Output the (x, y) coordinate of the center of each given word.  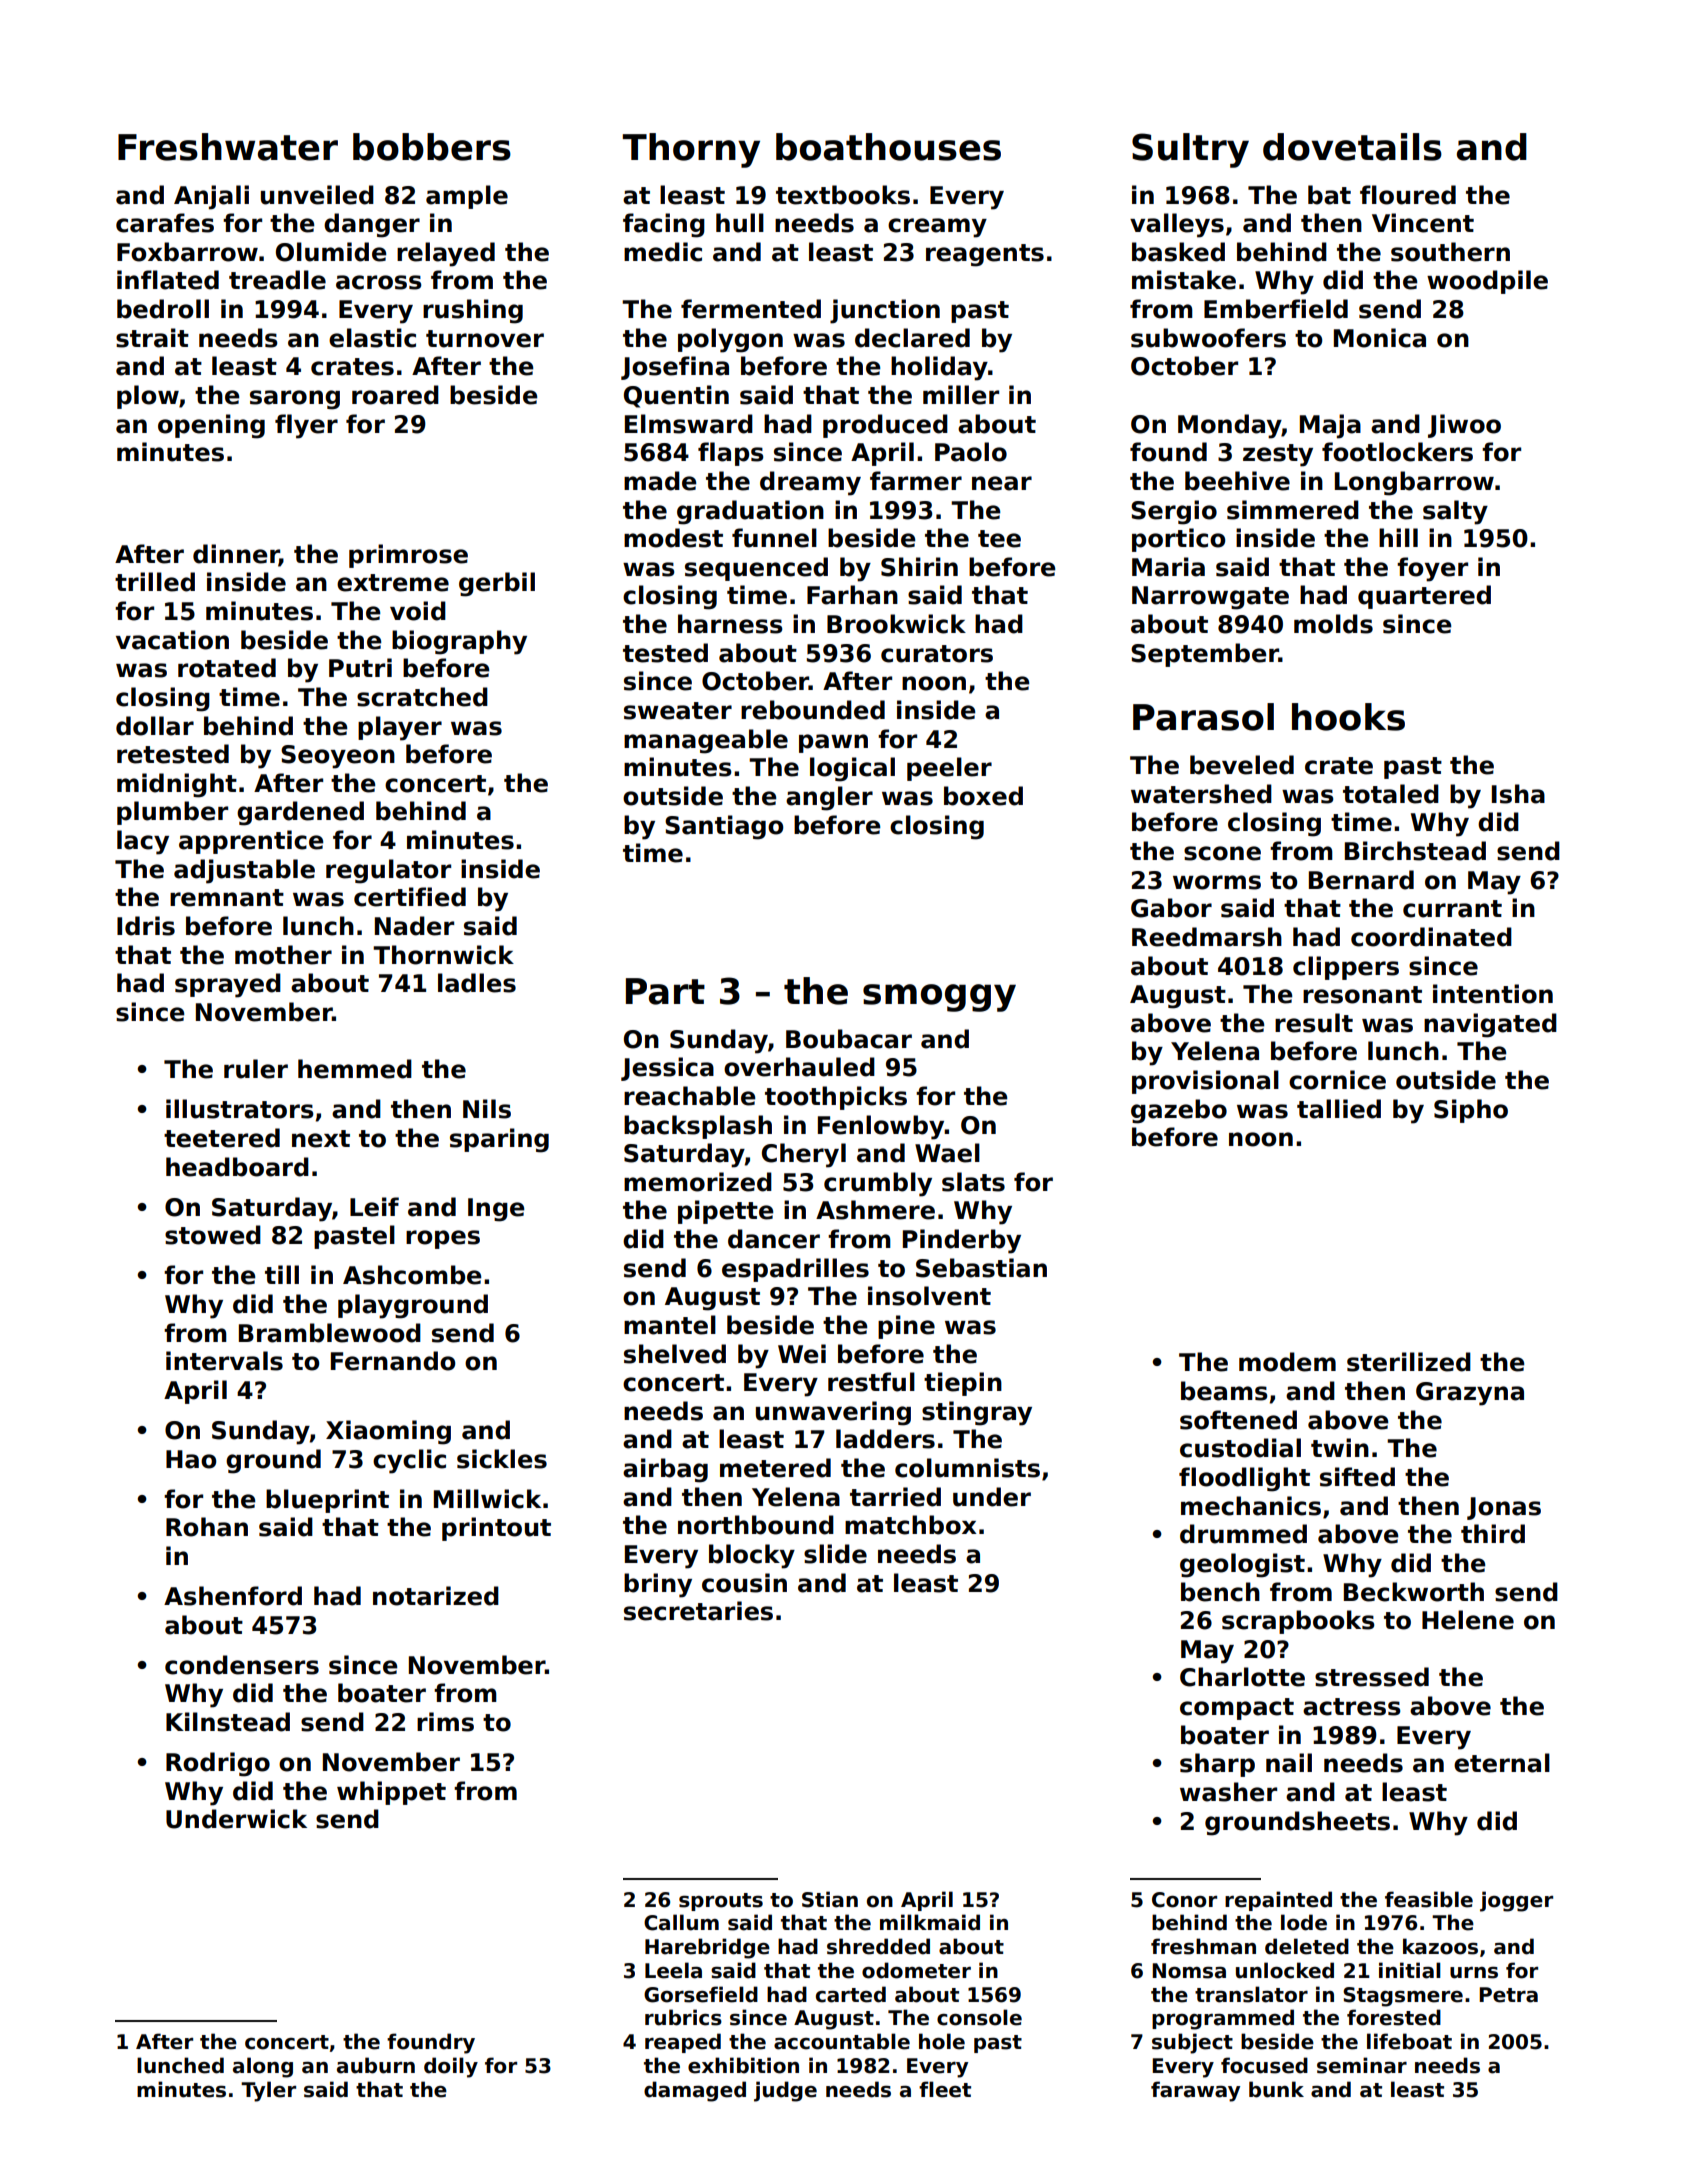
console (979, 2017)
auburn (376, 2065)
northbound (756, 1525)
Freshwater (228, 147)
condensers (242, 1665)
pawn (833, 743)
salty (1455, 512)
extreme (393, 583)
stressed (1372, 1677)
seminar (1362, 2065)
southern (1450, 252)
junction (885, 311)
